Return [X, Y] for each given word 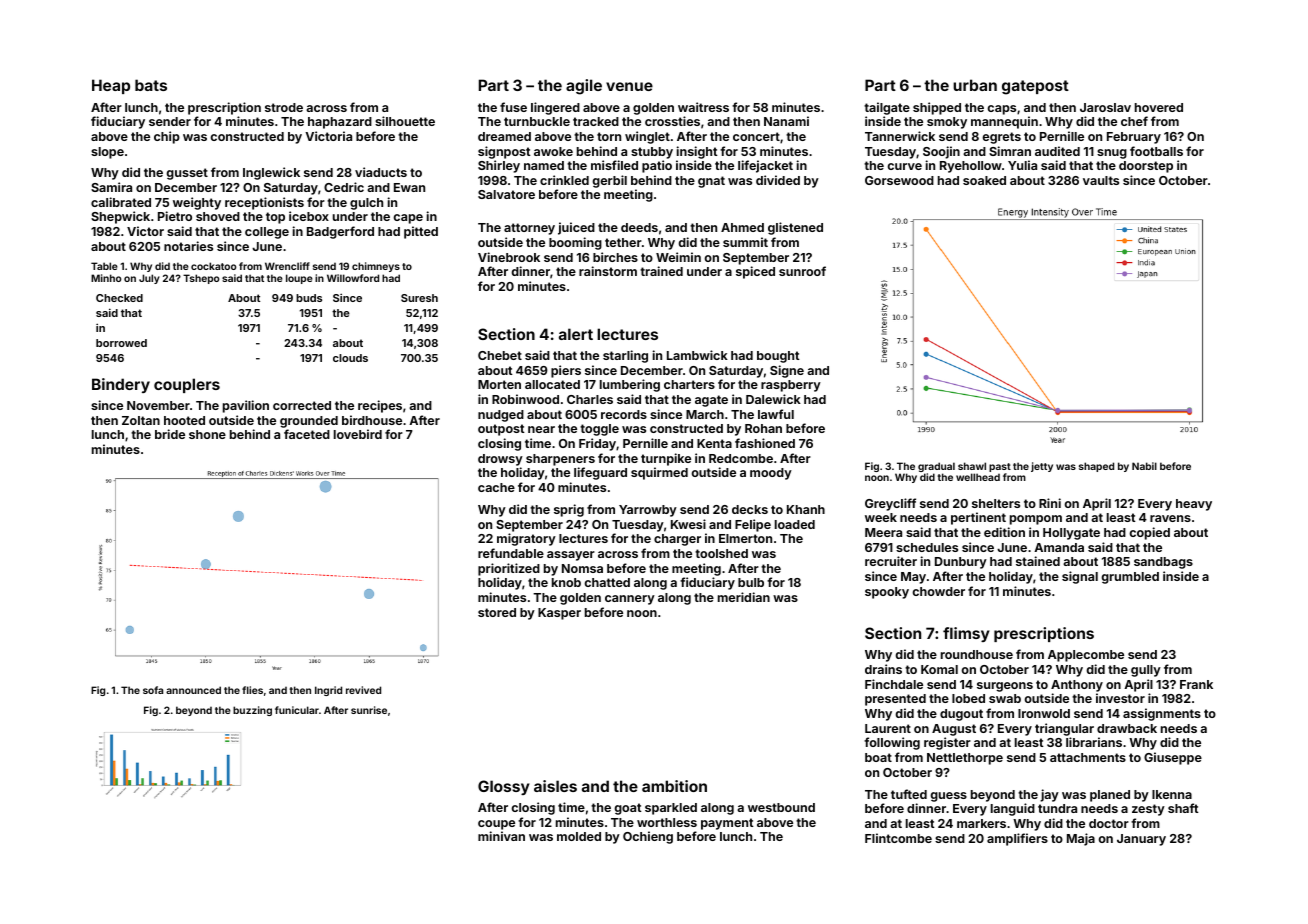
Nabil [1144, 466]
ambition [674, 786]
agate [711, 401]
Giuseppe [1173, 758]
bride [170, 434]
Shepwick [120, 217]
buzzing [252, 711]
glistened [795, 228]
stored [497, 612]
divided [778, 180]
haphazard [340, 123]
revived [363, 690]
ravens [1170, 518]
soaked [984, 180]
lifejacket [765, 166]
